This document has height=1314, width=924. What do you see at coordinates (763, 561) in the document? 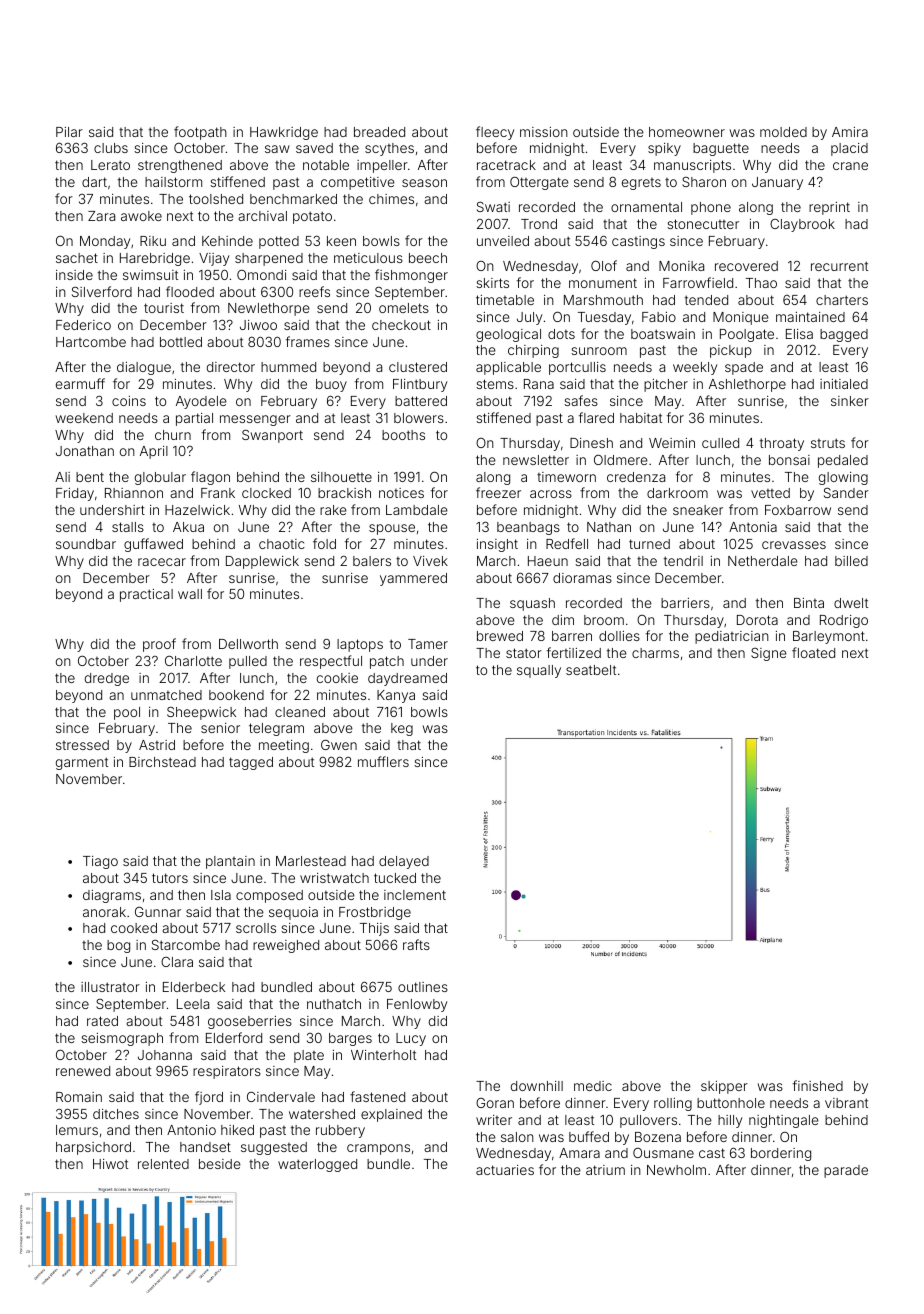
I see `Netherdale` at bounding box center [763, 561].
